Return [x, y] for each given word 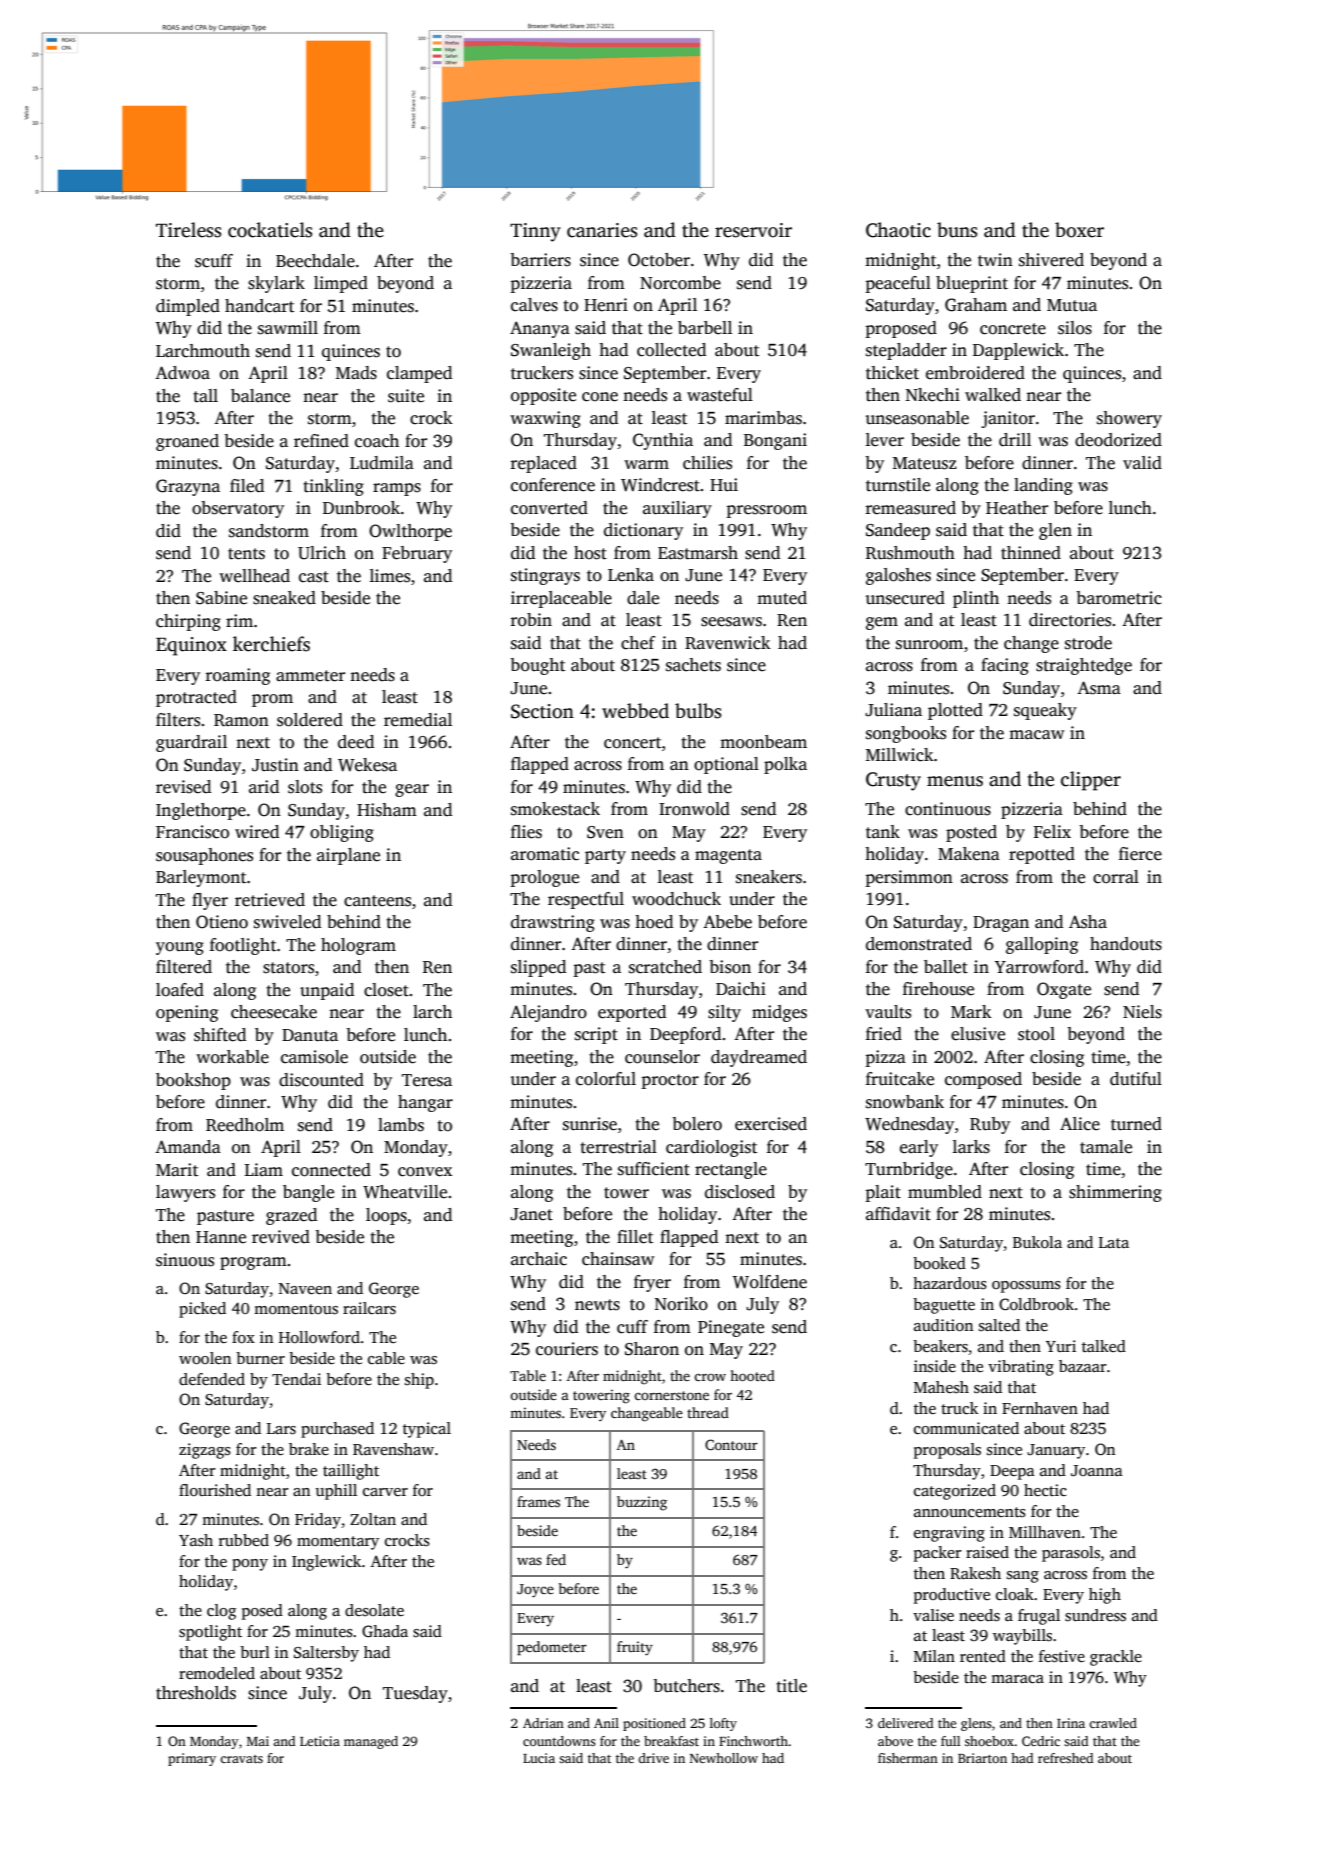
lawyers [185, 1193]
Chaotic [898, 230]
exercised [771, 1124]
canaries [602, 230]
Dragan [1001, 924]
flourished [215, 1490]
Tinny [535, 232]
